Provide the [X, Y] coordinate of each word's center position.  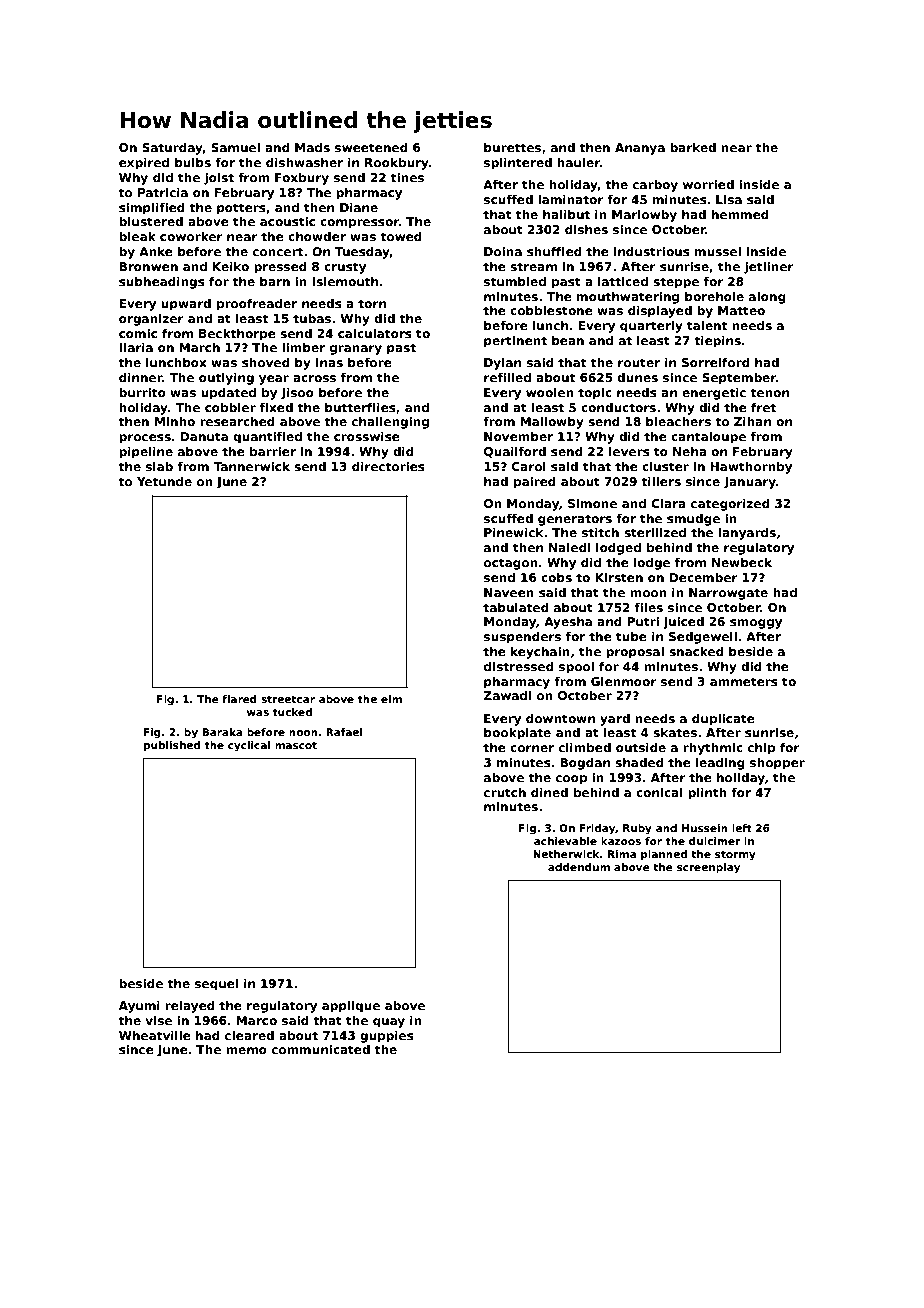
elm [391, 699]
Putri [643, 621]
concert [278, 251]
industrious [652, 251]
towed [401, 236]
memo [246, 1050]
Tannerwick [251, 466]
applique [351, 1007]
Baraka [222, 732]
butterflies [360, 407]
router [639, 362]
